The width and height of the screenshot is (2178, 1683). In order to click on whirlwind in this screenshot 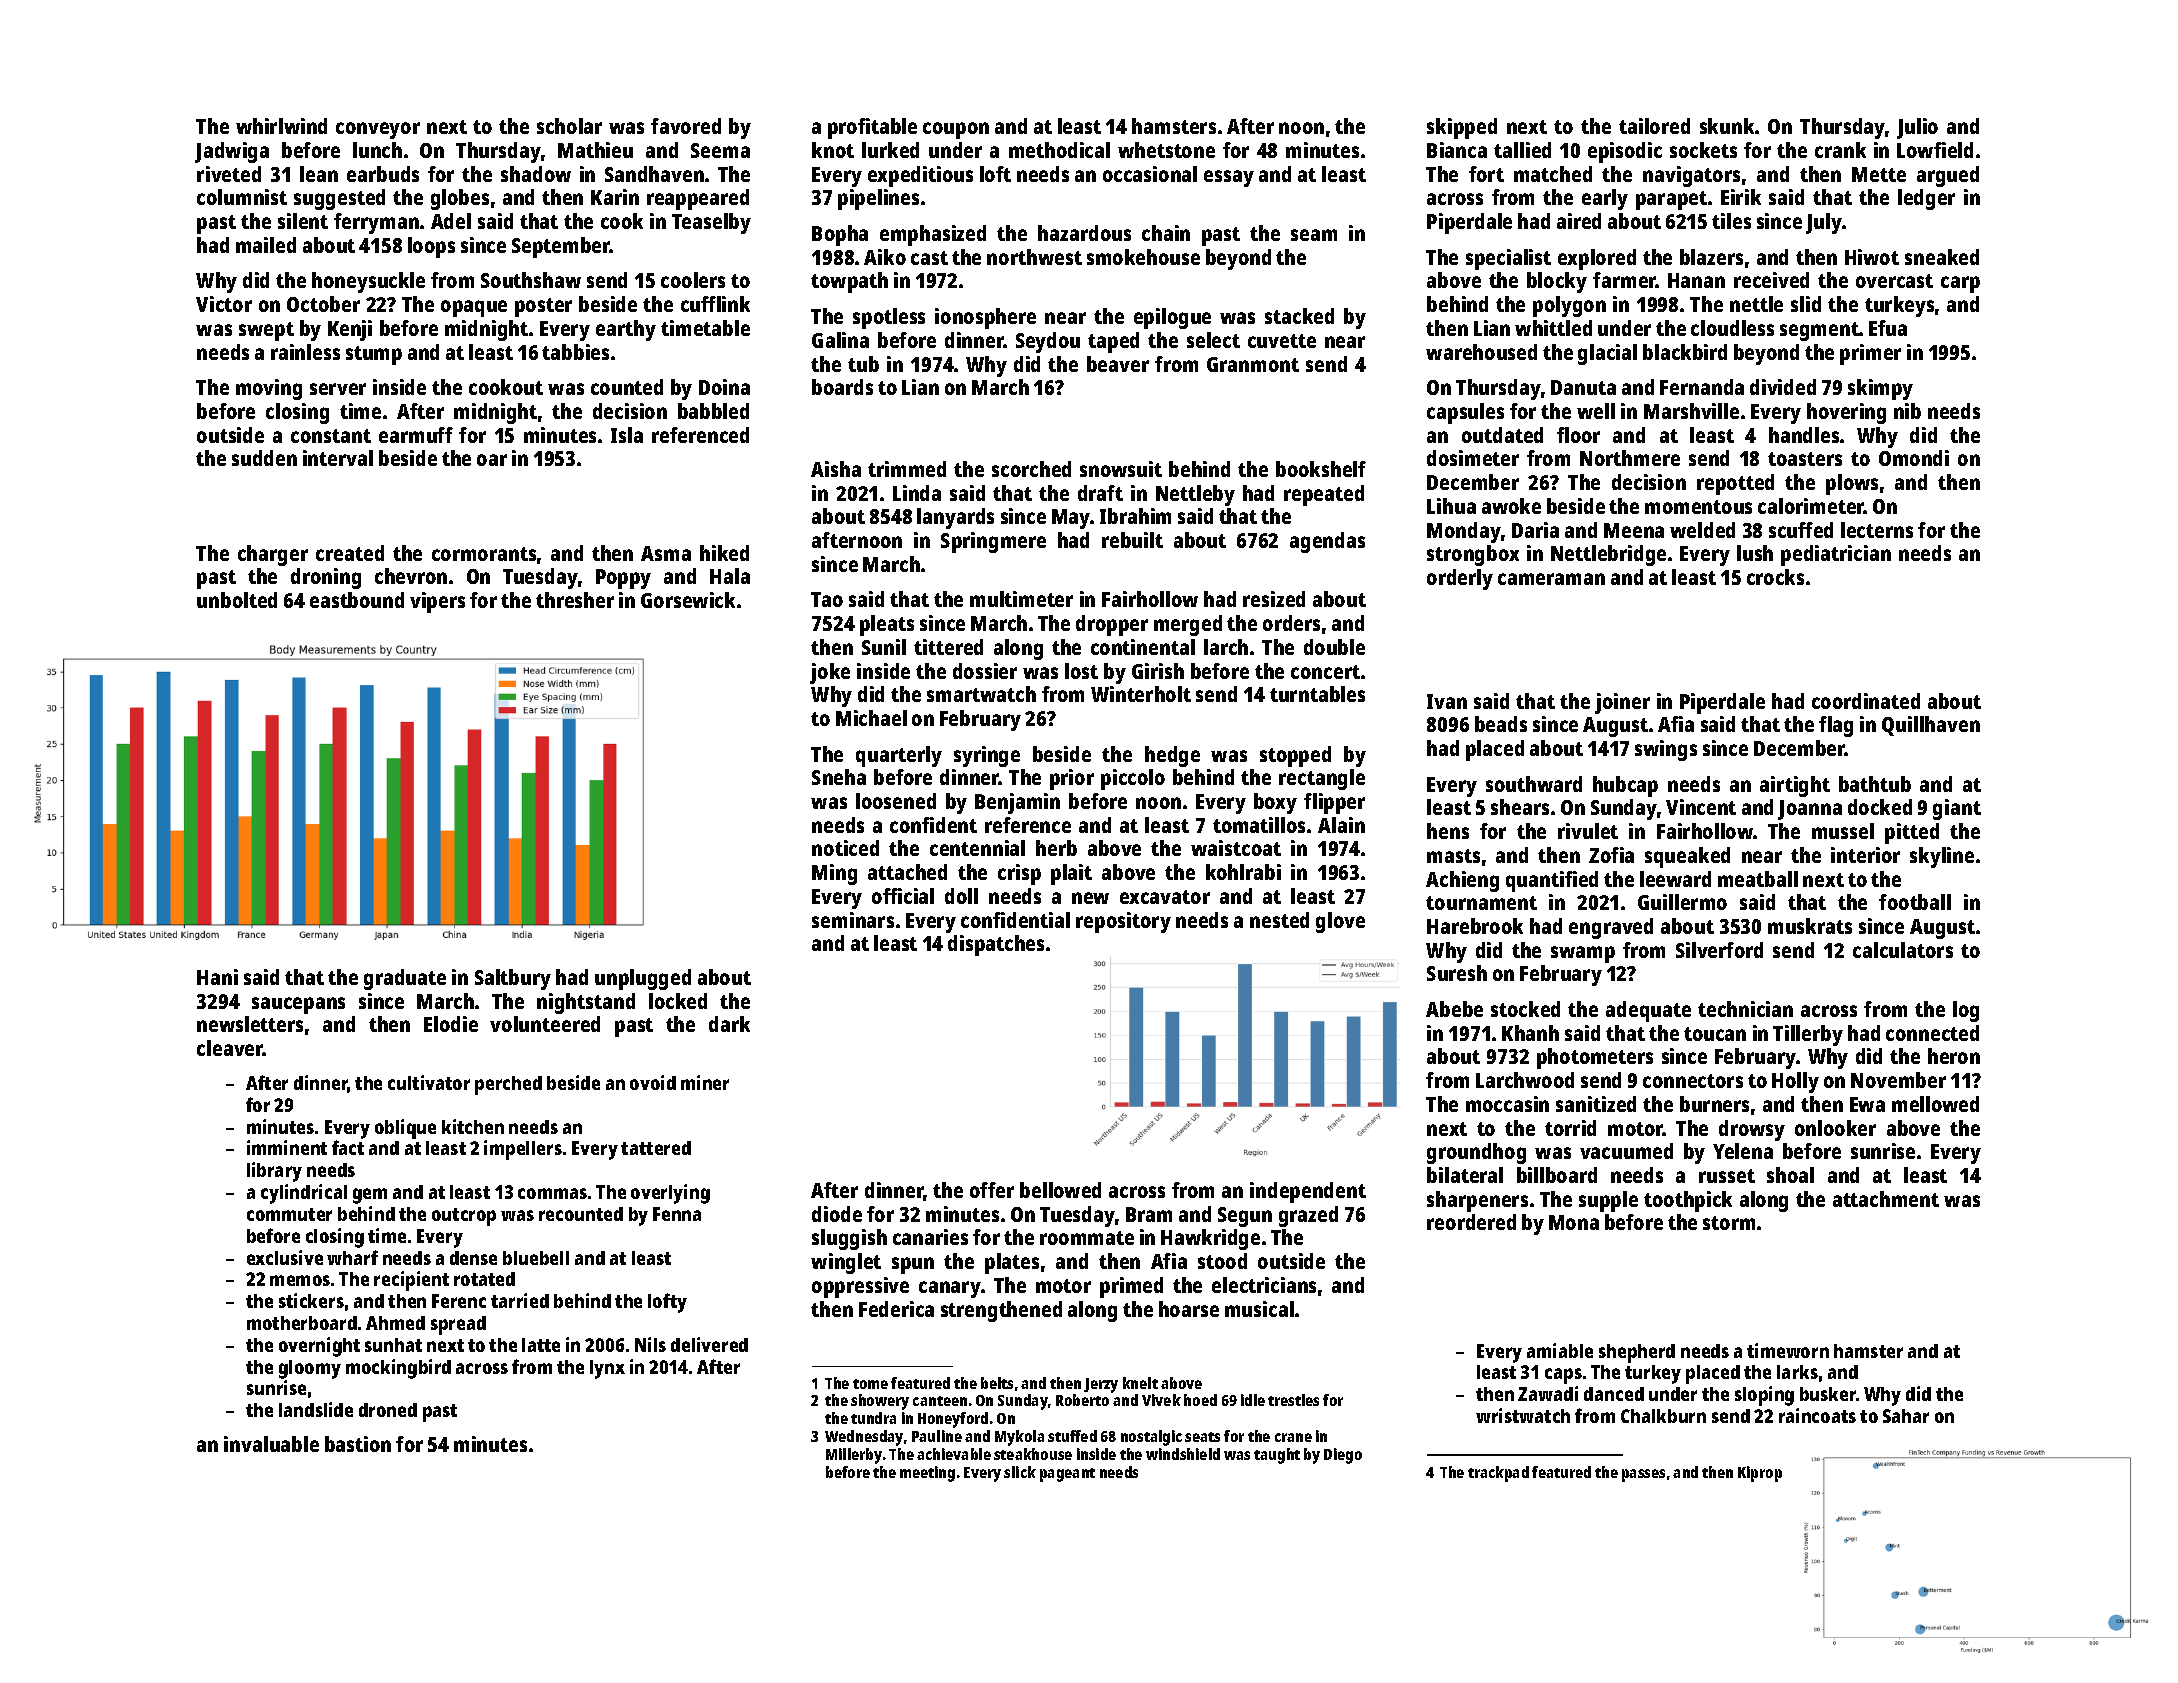, I will do `click(281, 126)`.
